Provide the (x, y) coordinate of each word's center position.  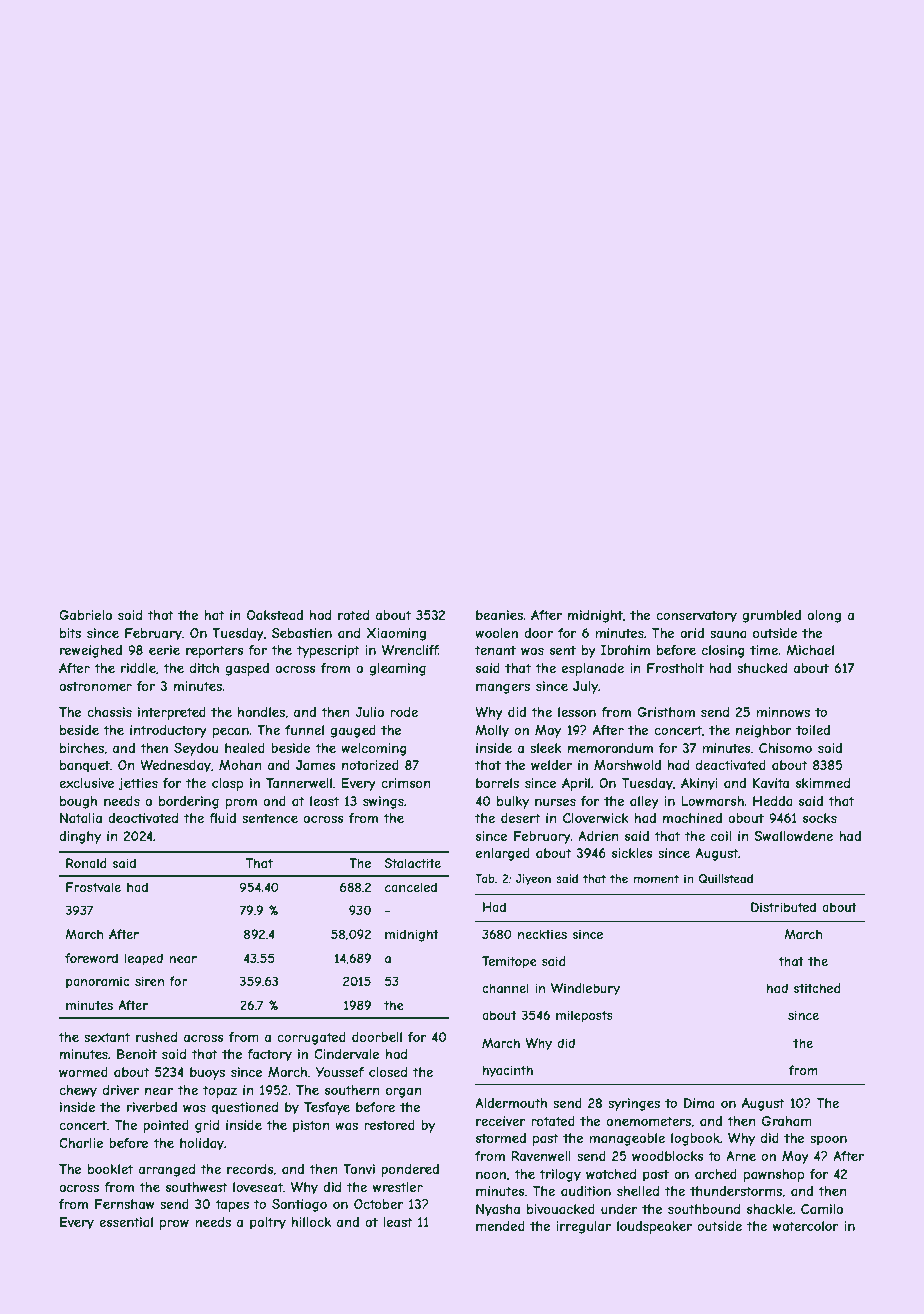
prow (174, 1224)
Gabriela (85, 615)
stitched (817, 988)
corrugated (311, 1038)
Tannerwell (299, 783)
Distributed (783, 907)
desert (521, 818)
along (824, 616)
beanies (499, 615)
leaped (144, 959)
